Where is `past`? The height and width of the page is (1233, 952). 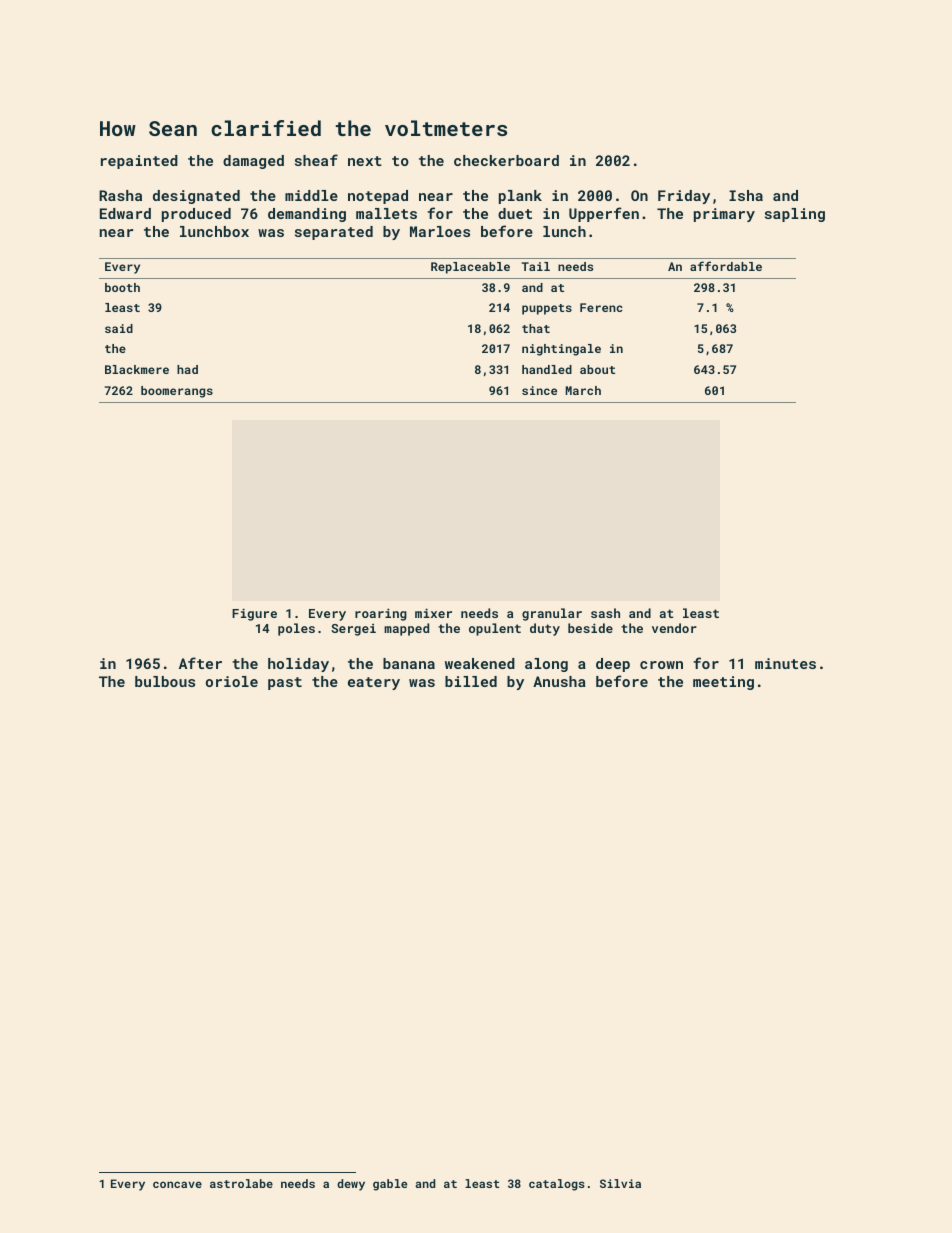 past is located at coordinates (285, 683).
